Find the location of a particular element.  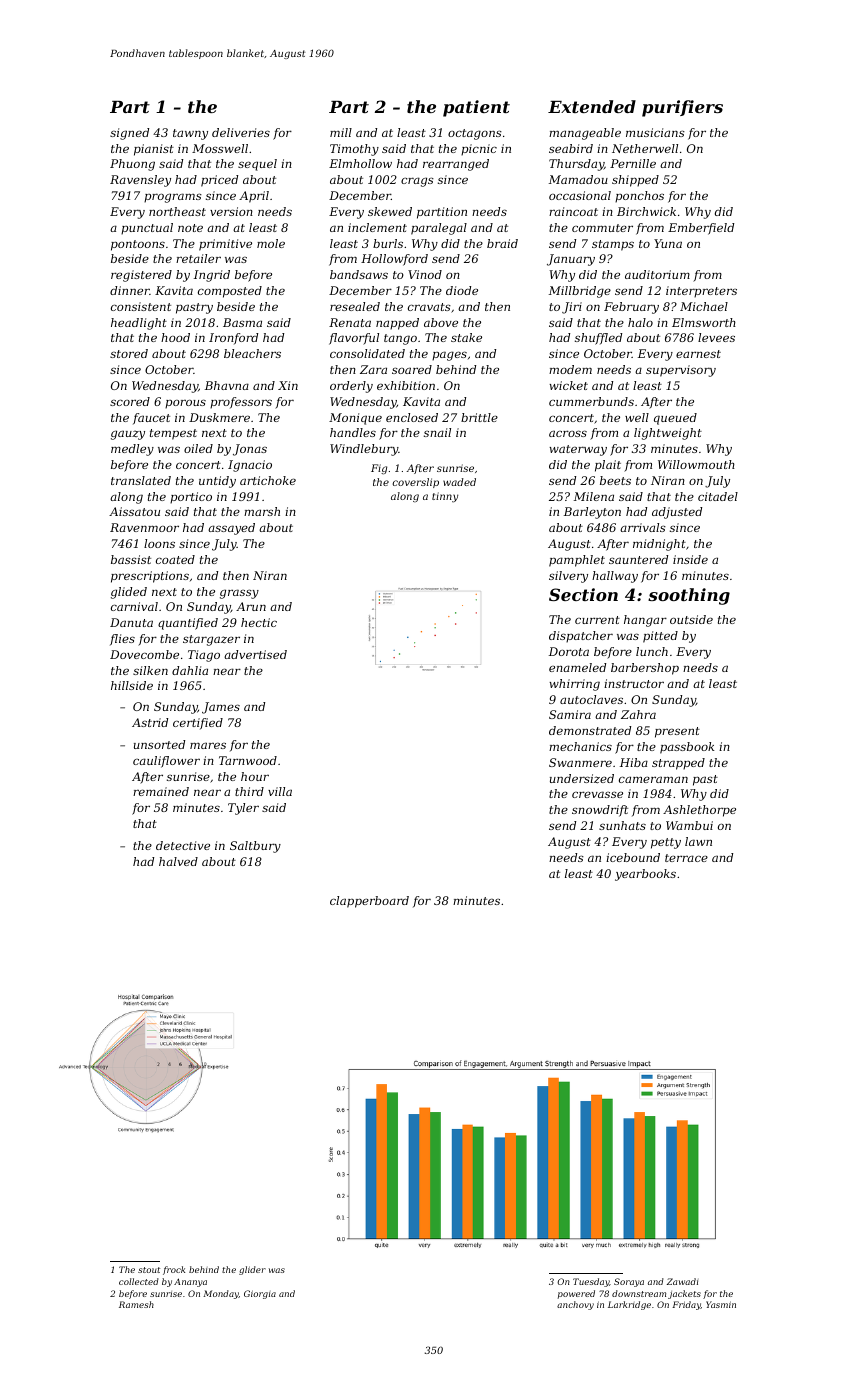

Dorota is located at coordinates (569, 651).
